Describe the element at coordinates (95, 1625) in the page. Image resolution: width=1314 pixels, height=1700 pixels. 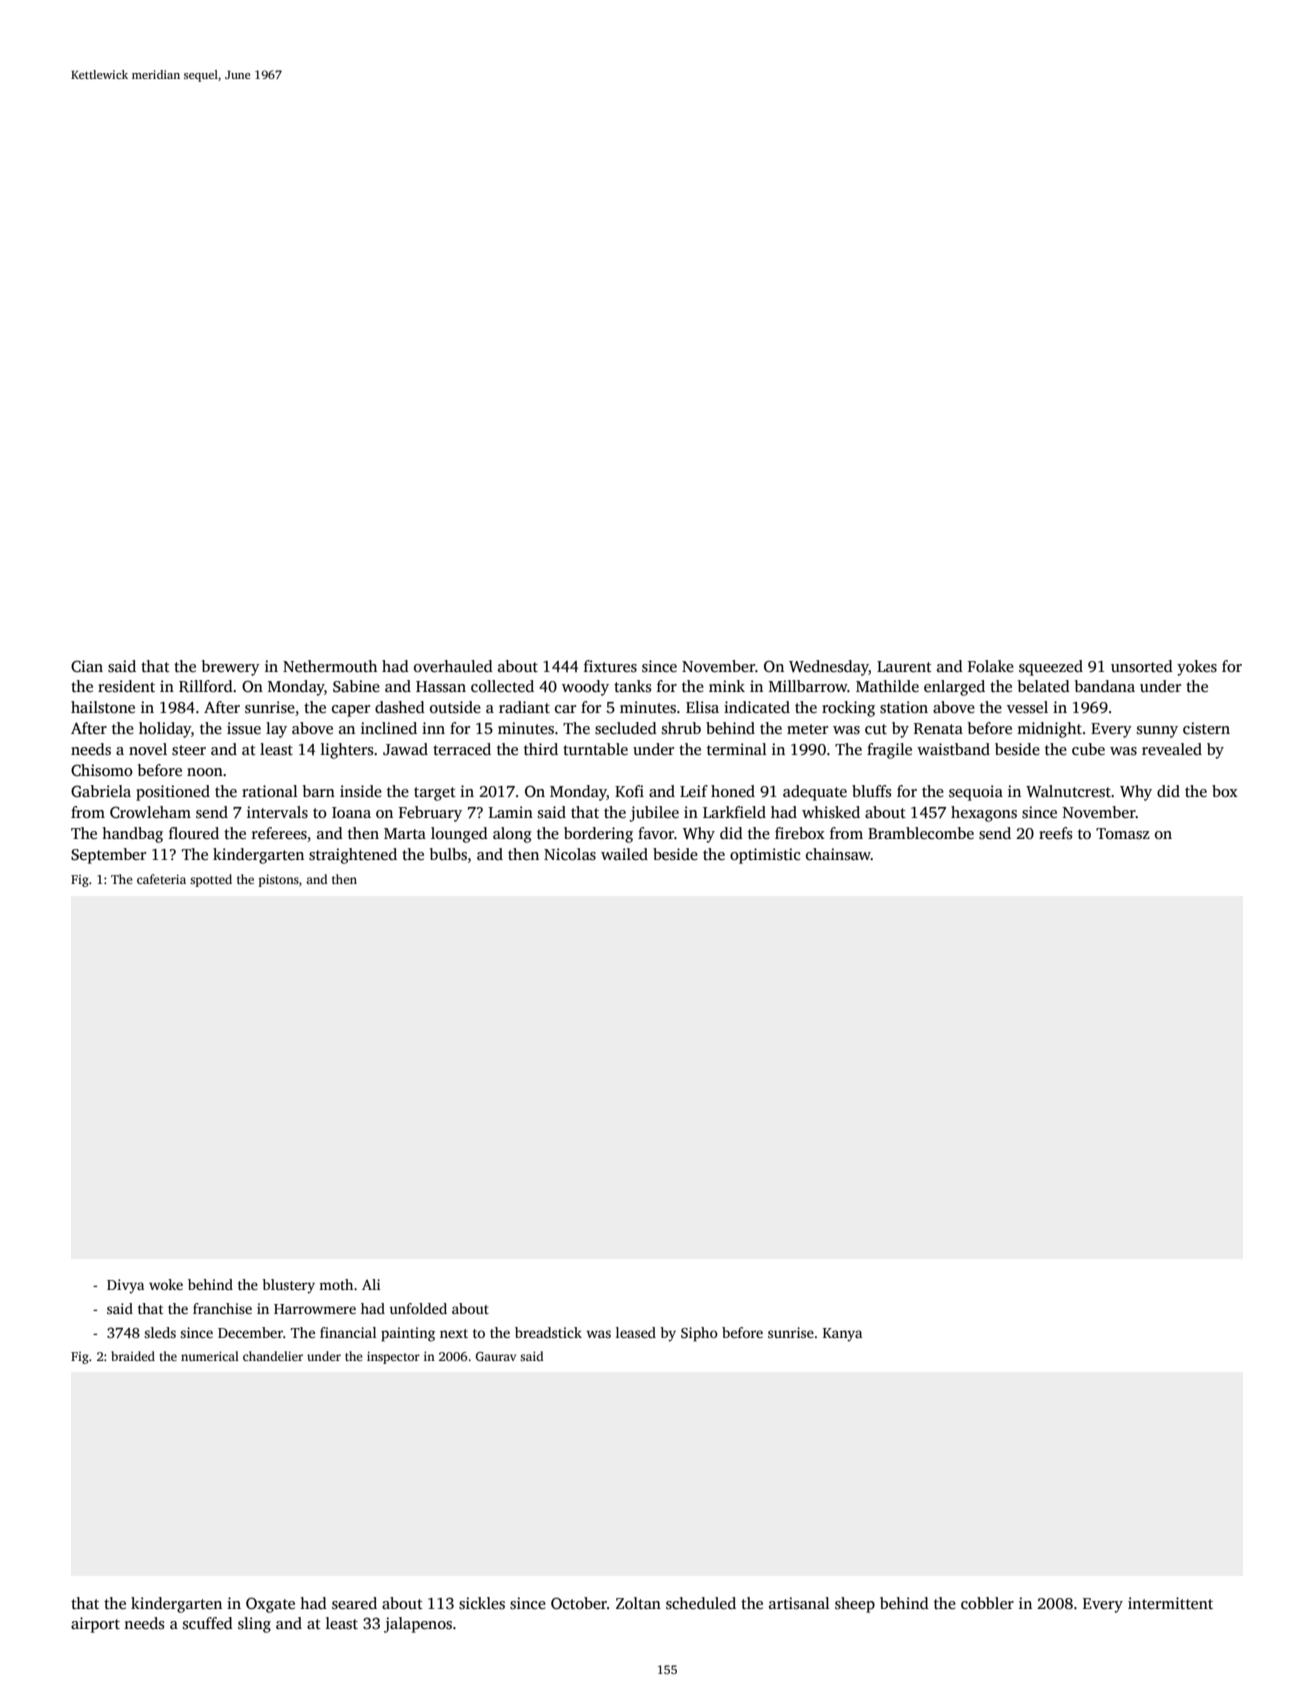
I see `airport` at that location.
